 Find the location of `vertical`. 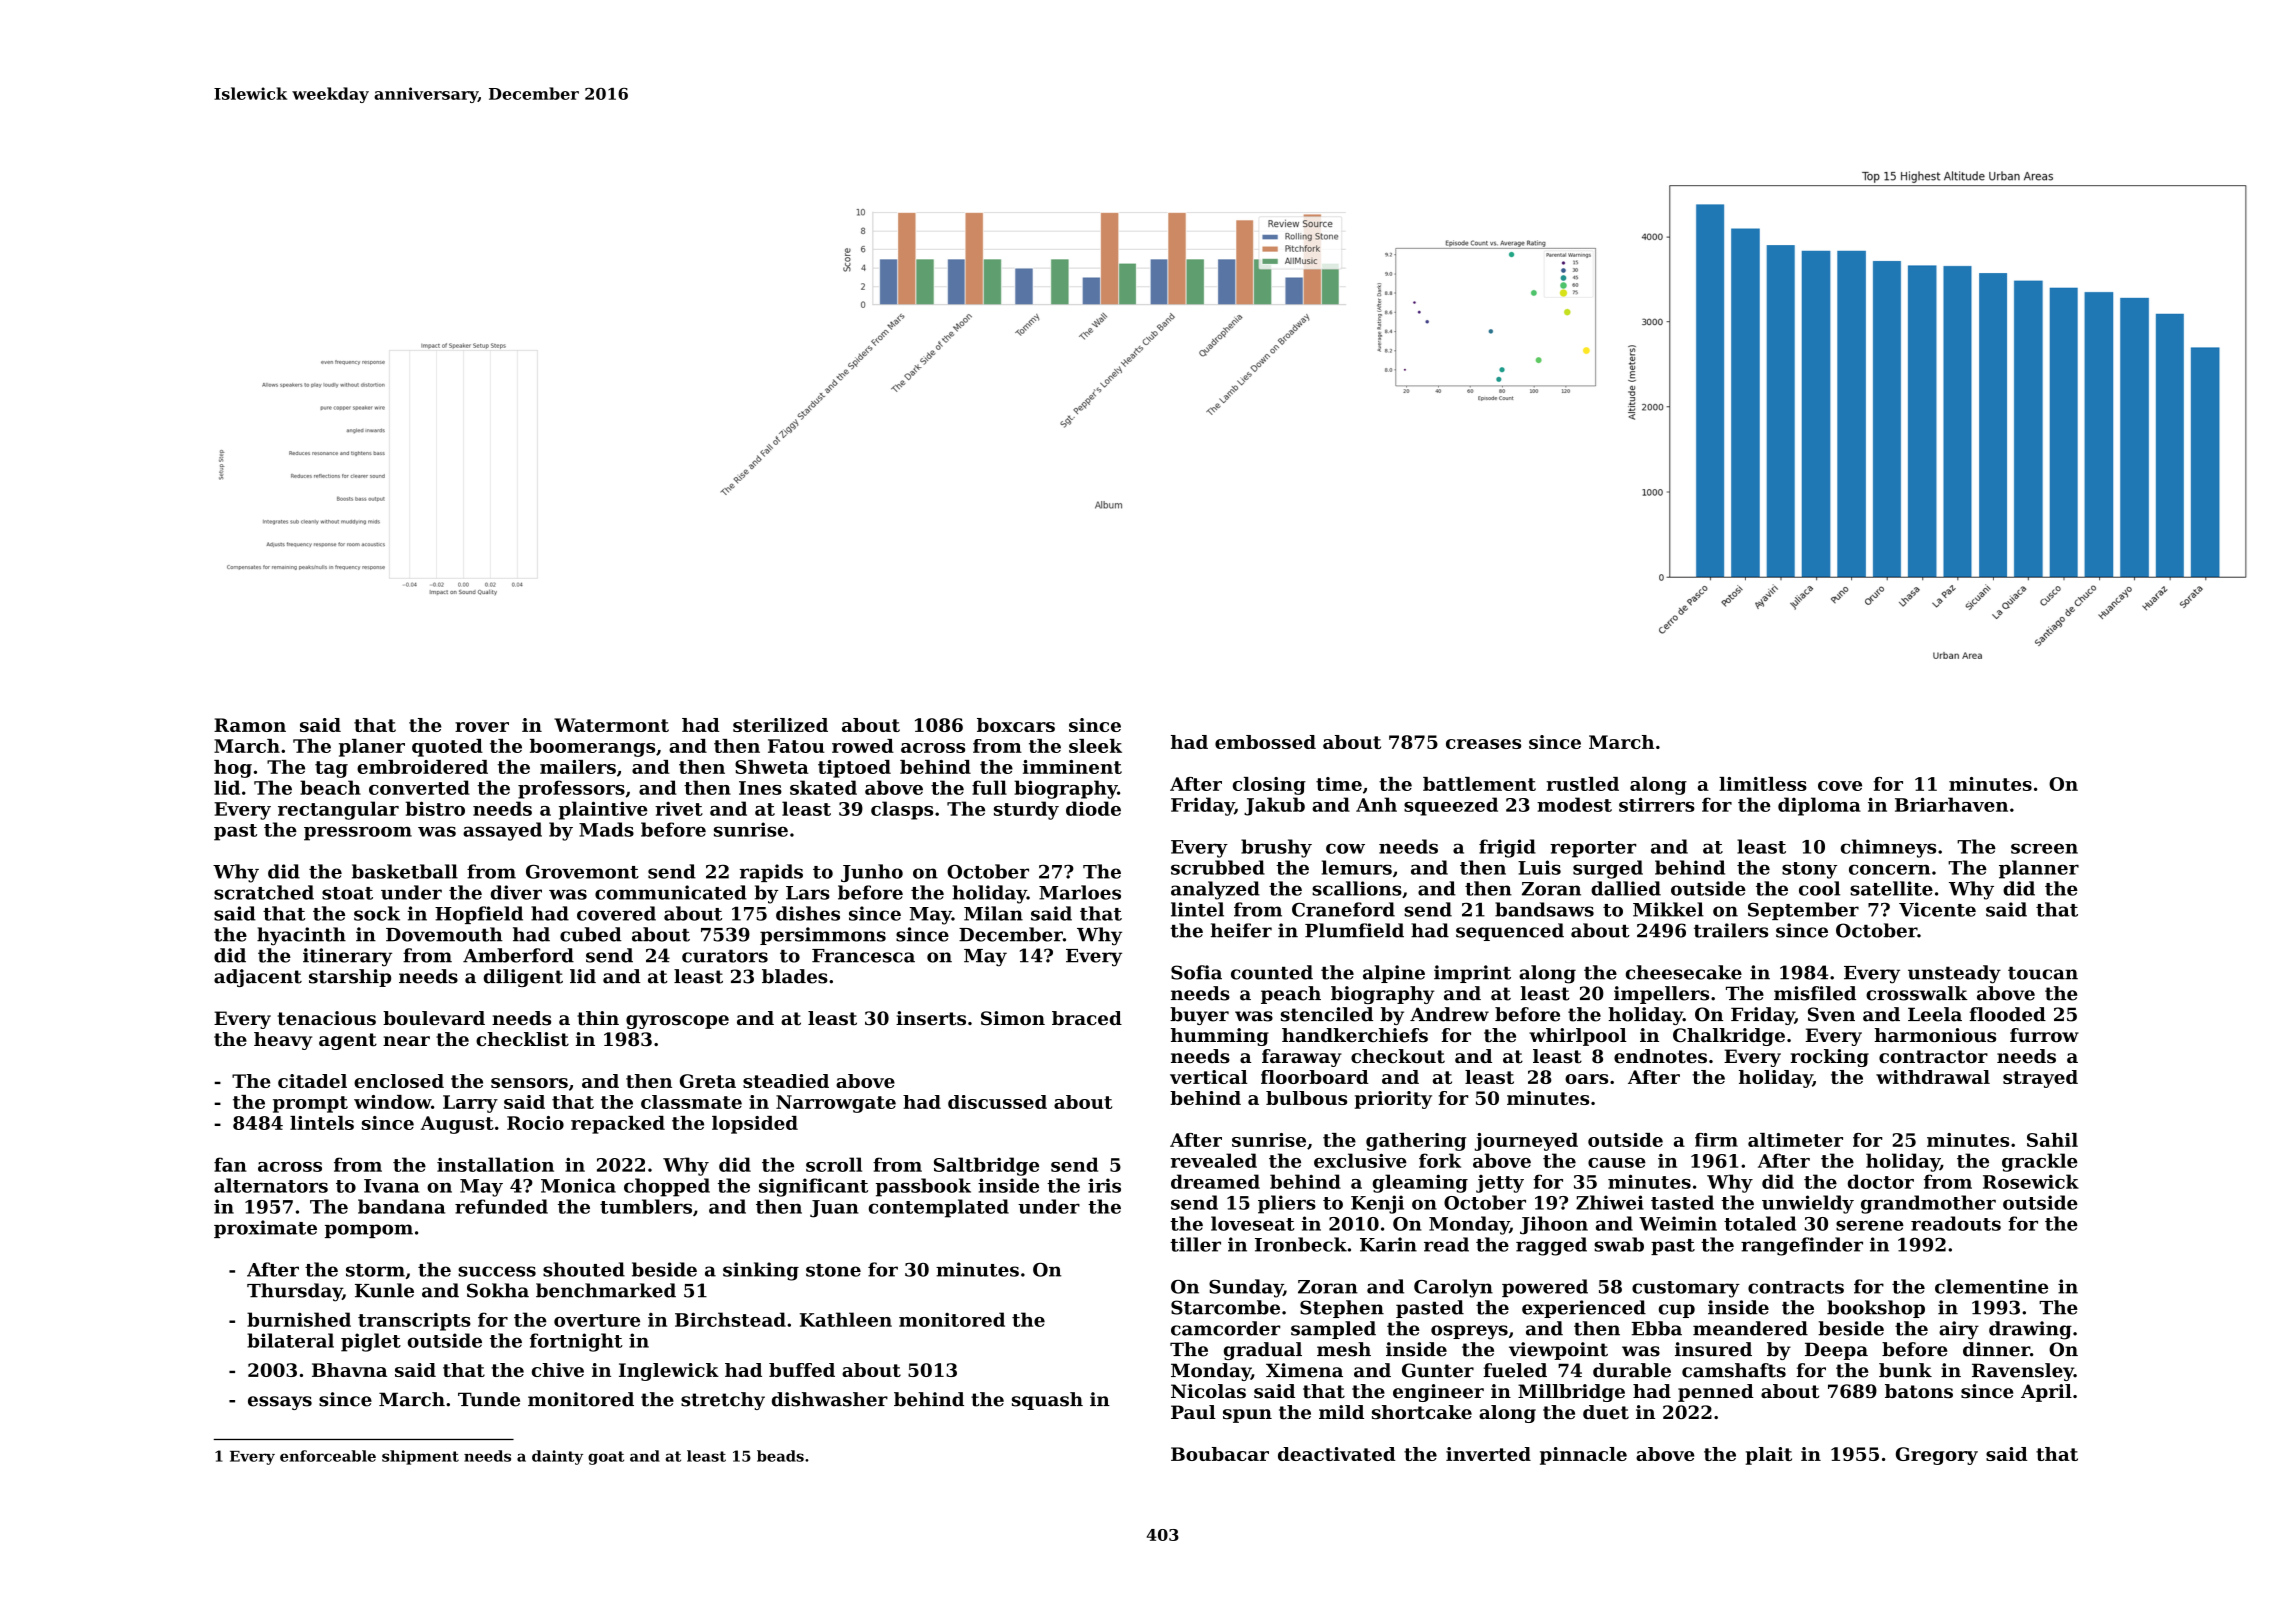

vertical is located at coordinates (1208, 1077).
